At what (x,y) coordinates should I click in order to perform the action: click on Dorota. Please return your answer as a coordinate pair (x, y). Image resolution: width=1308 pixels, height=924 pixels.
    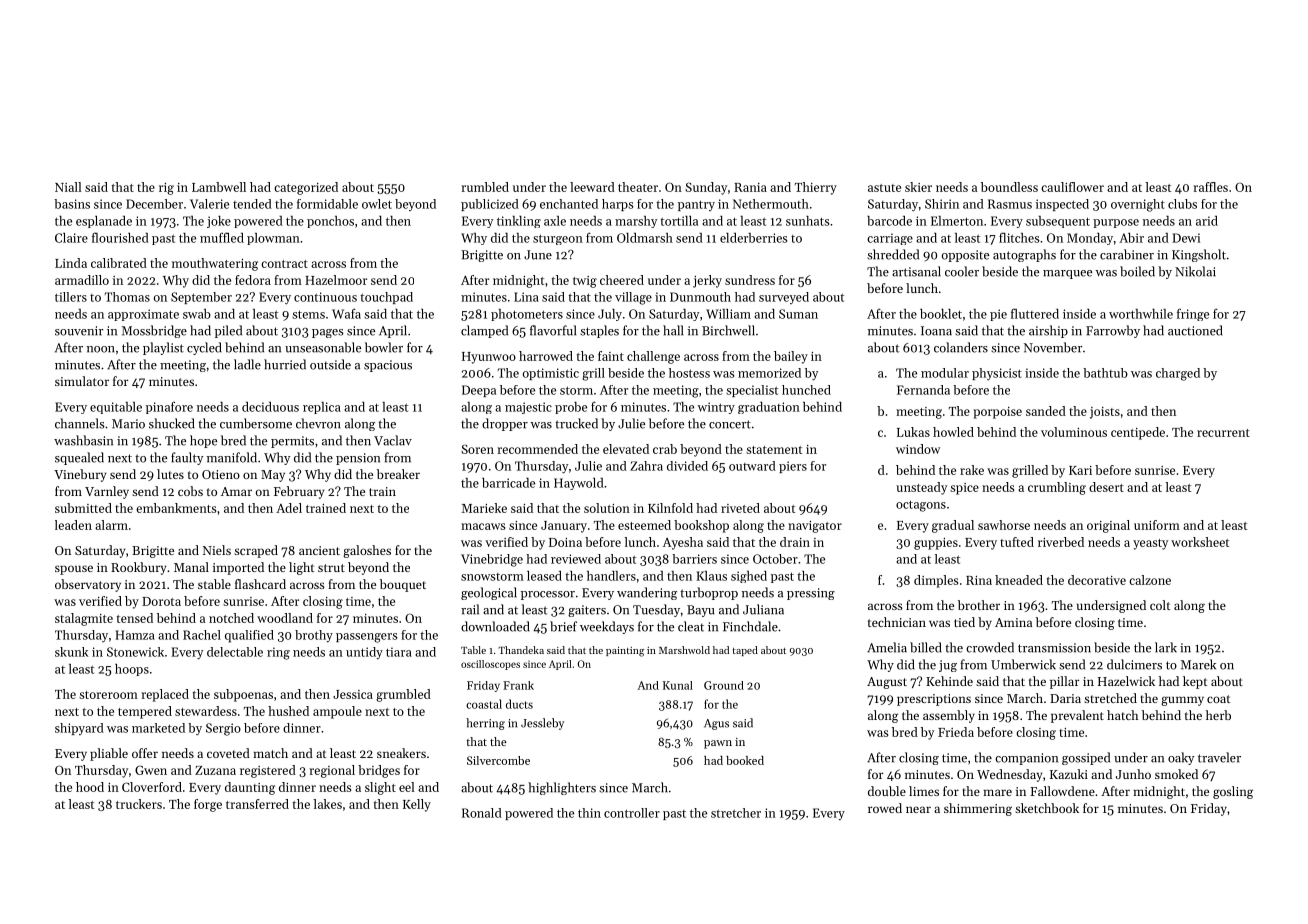
    Looking at the image, I should click on (161, 601).
